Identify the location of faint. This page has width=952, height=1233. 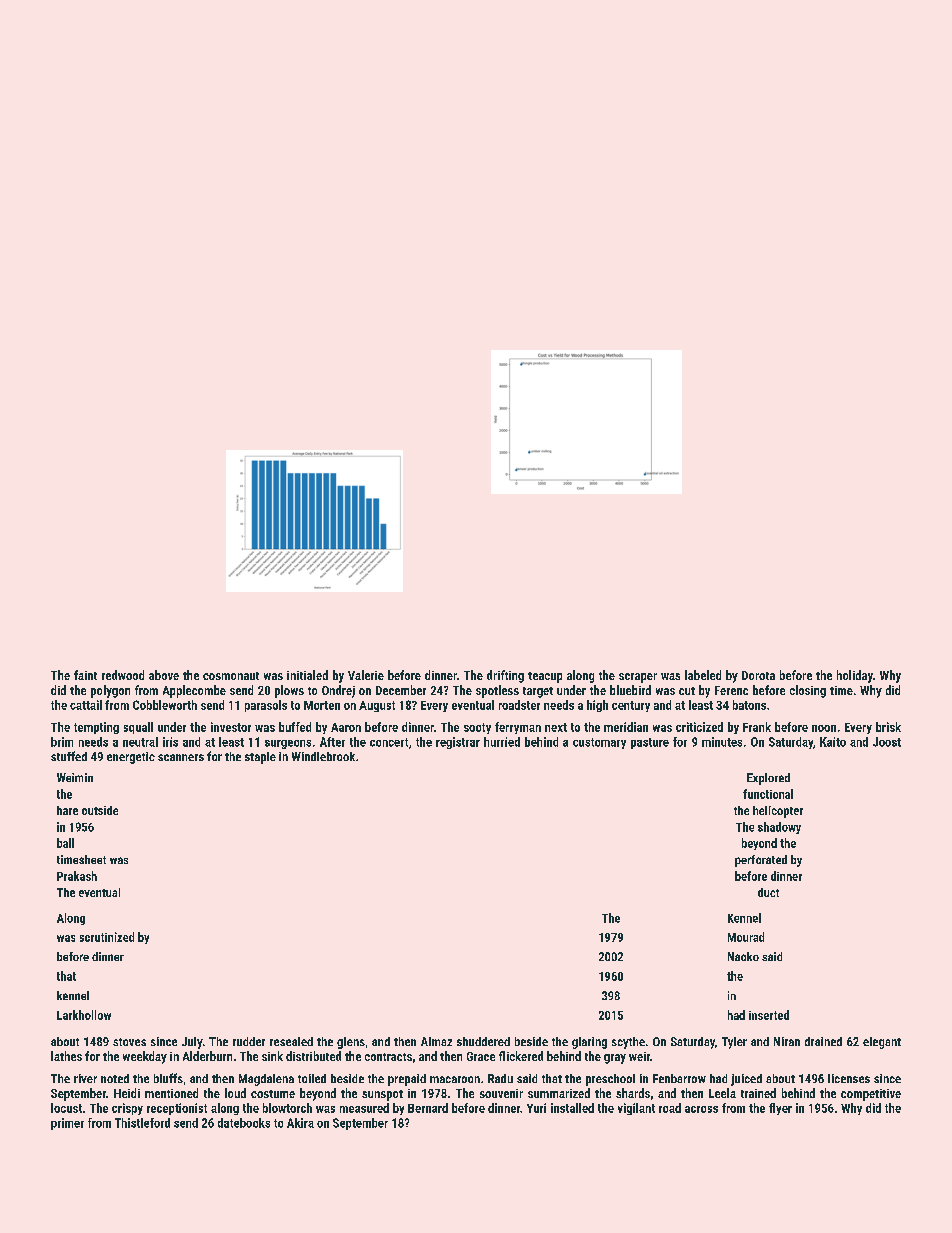
(85, 675).
